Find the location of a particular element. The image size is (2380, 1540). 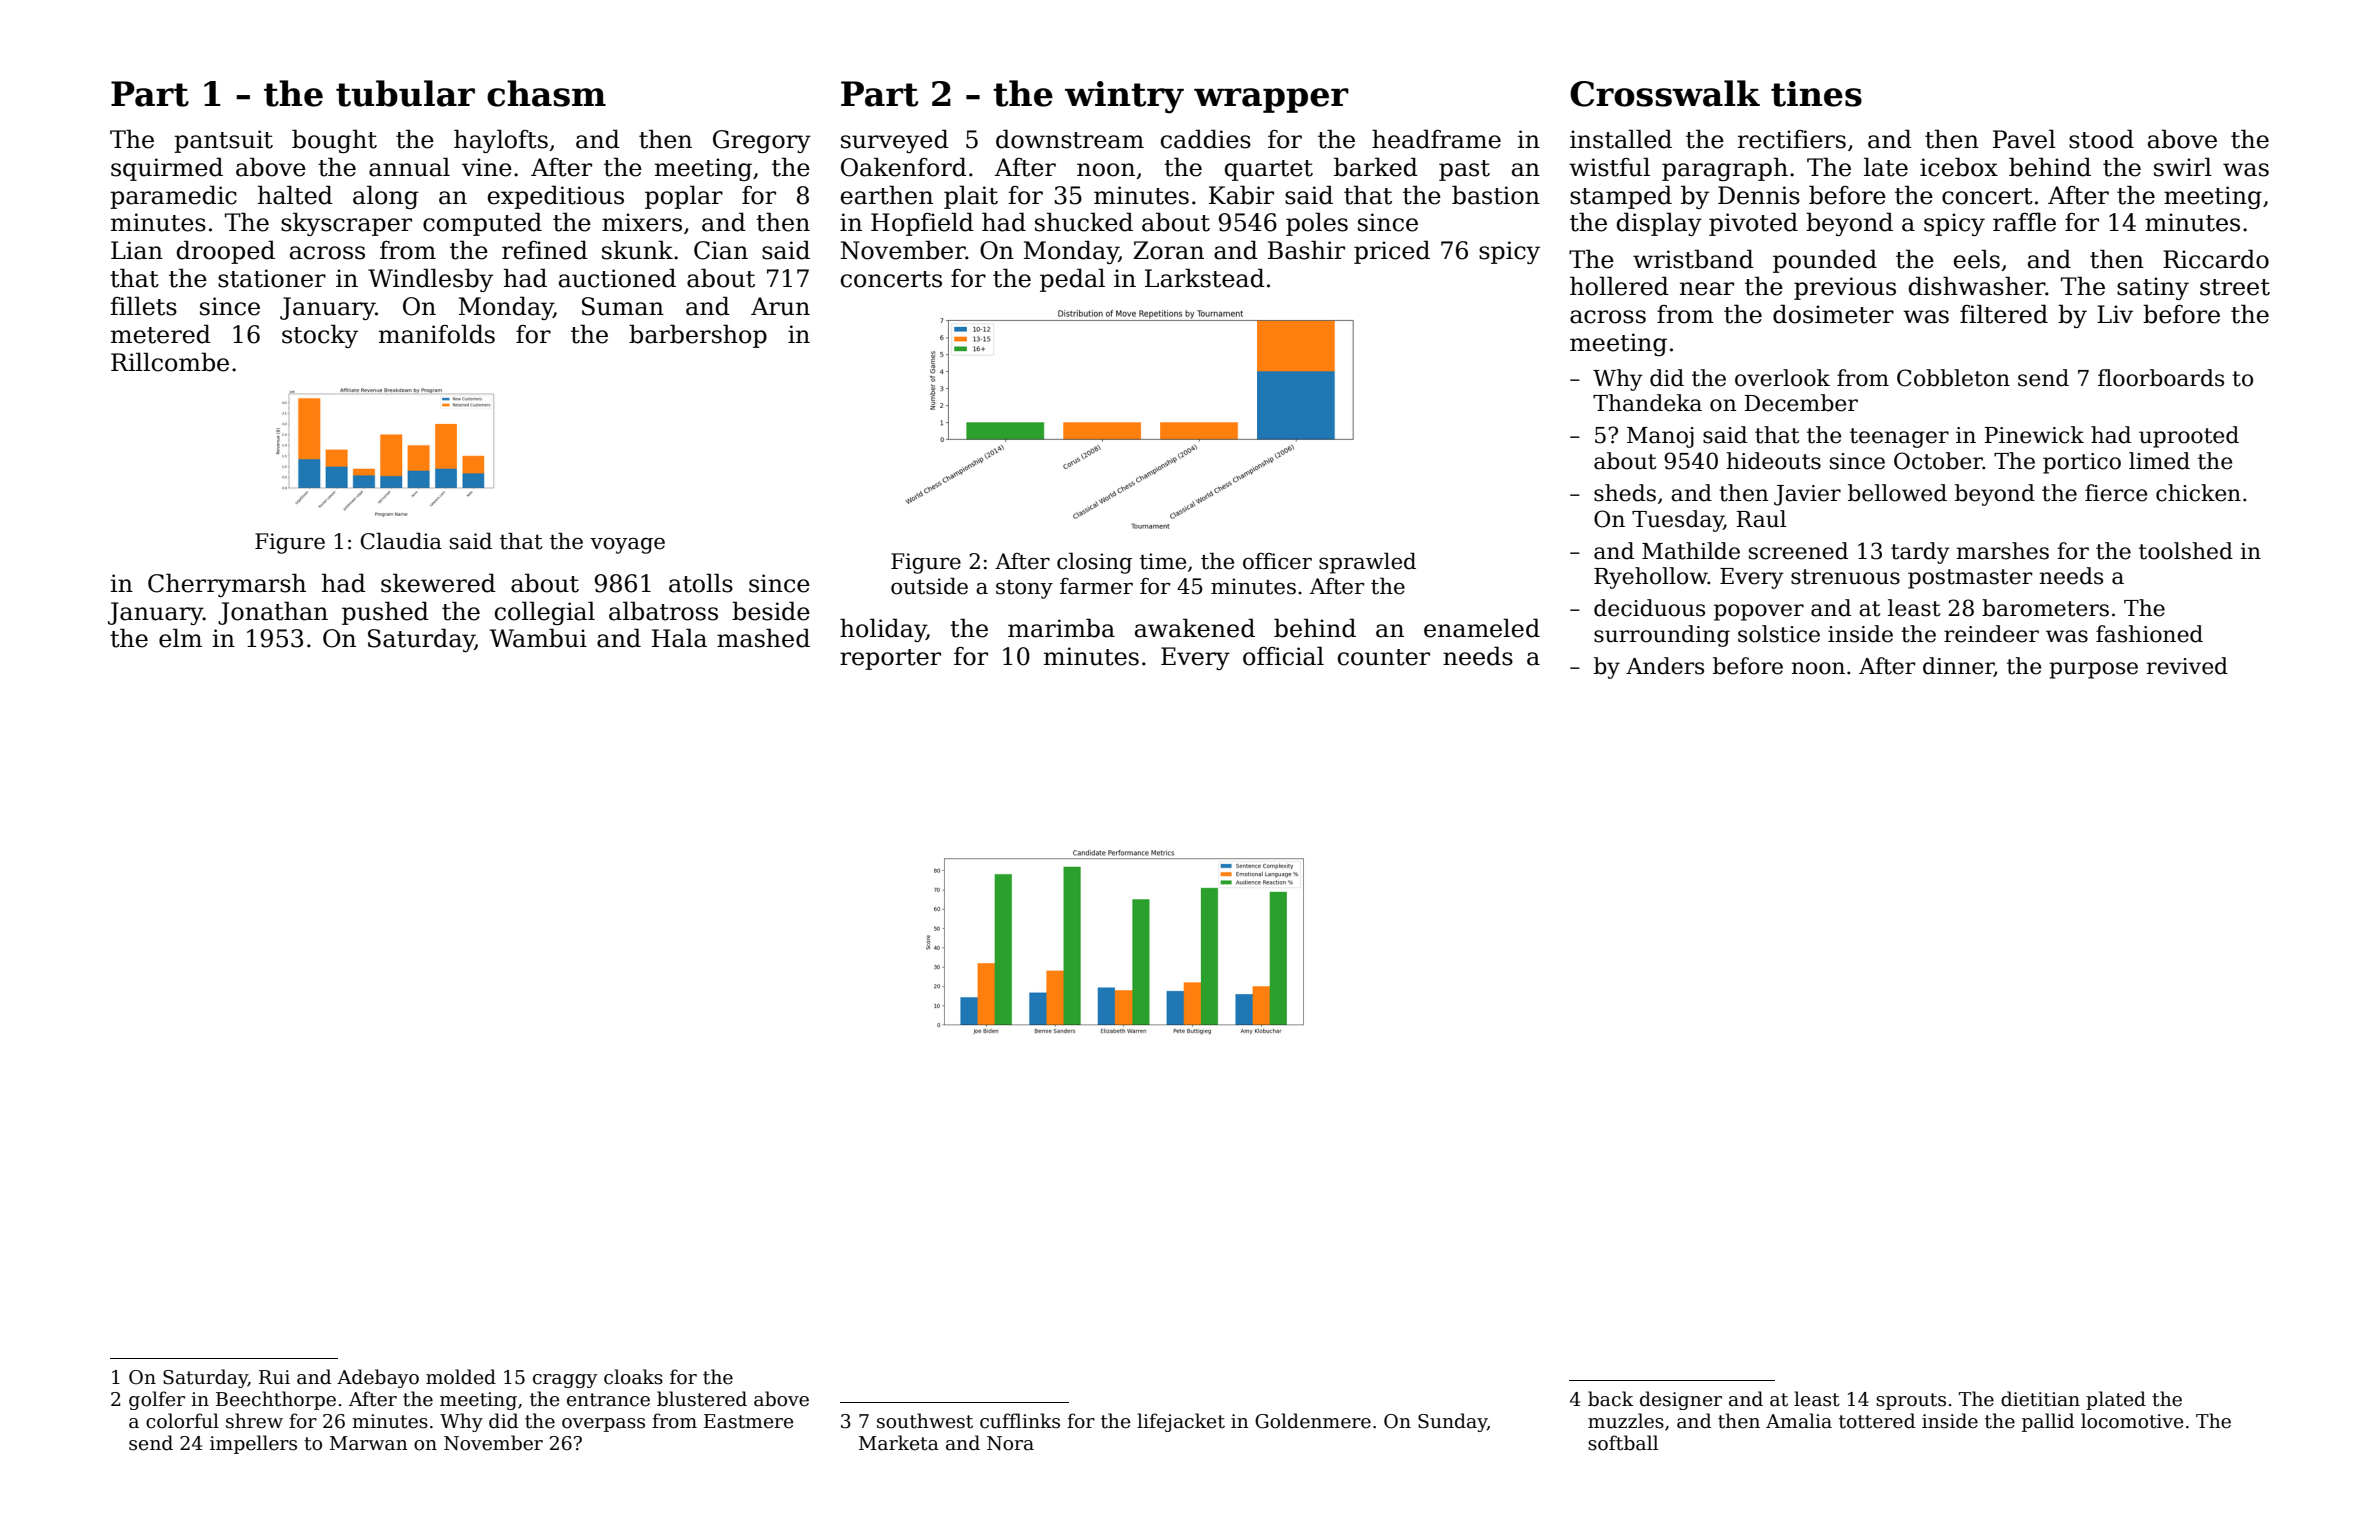

wrapper is located at coordinates (1271, 100).
